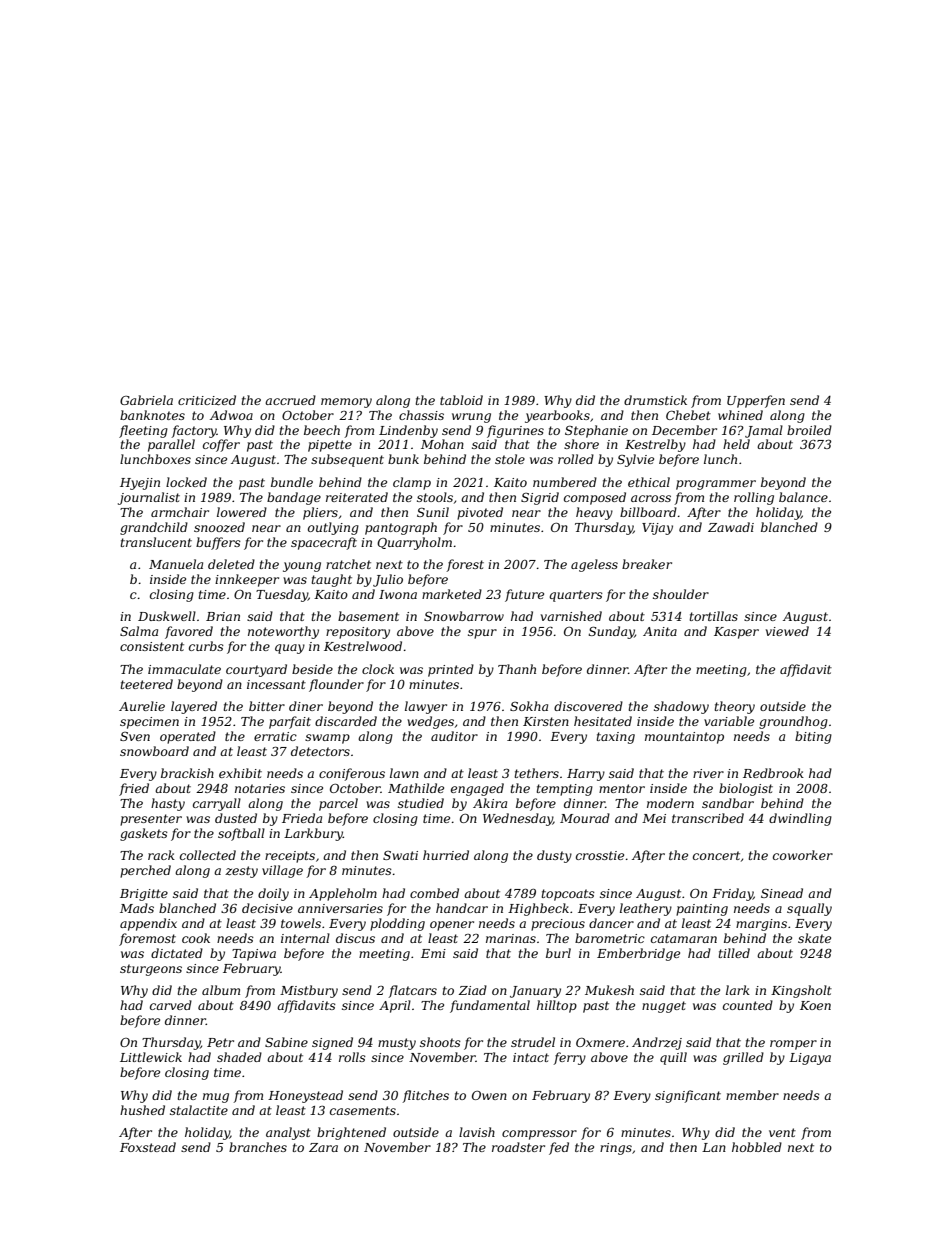  Describe the element at coordinates (518, 1147) in the screenshot. I see `roadster` at that location.
